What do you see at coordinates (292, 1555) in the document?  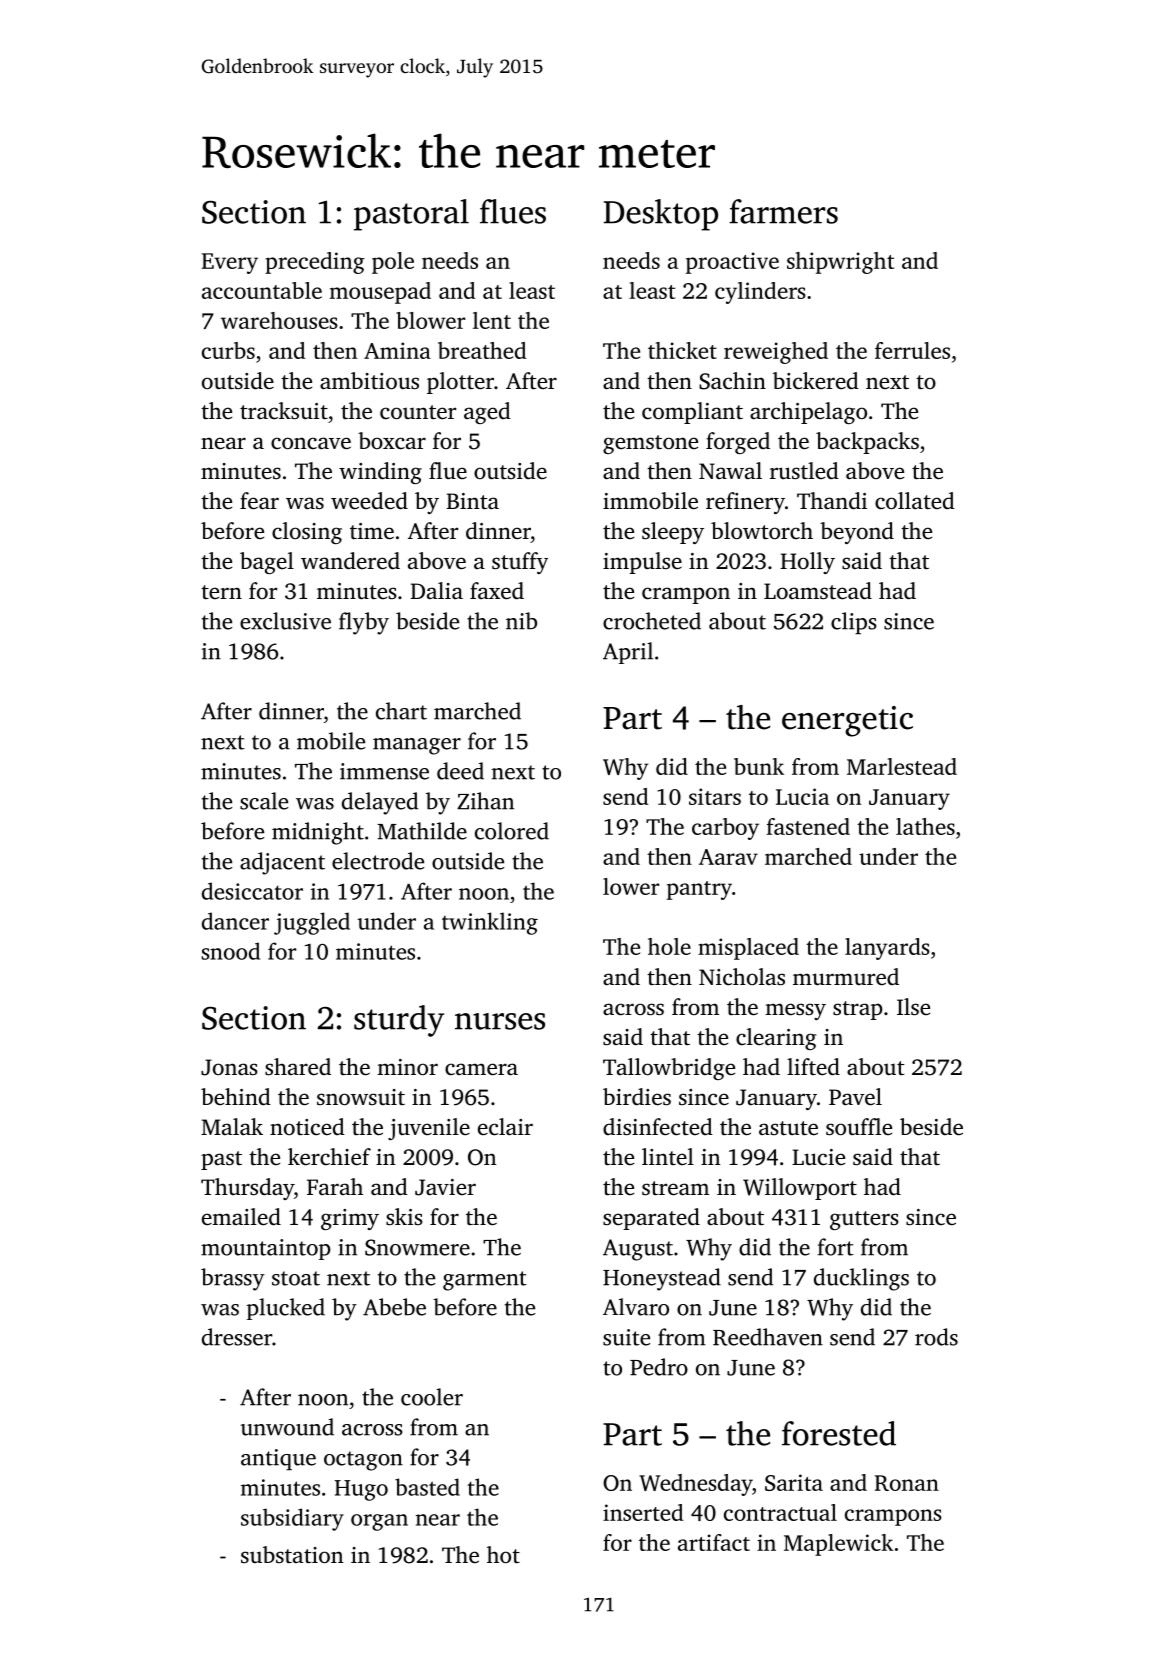 I see `substation` at bounding box center [292, 1555].
